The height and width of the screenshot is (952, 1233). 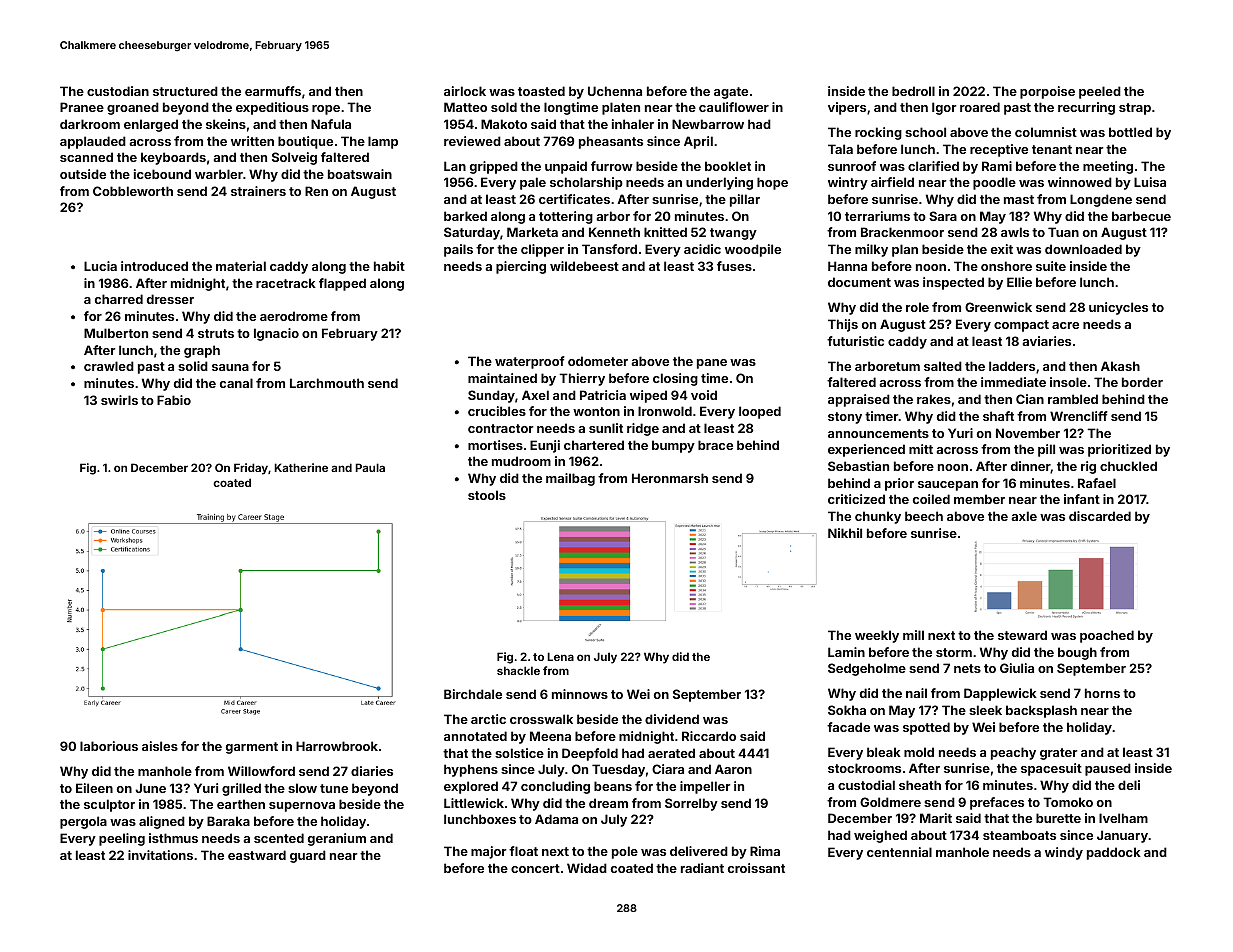 What do you see at coordinates (1022, 635) in the screenshot?
I see `steward` at bounding box center [1022, 635].
